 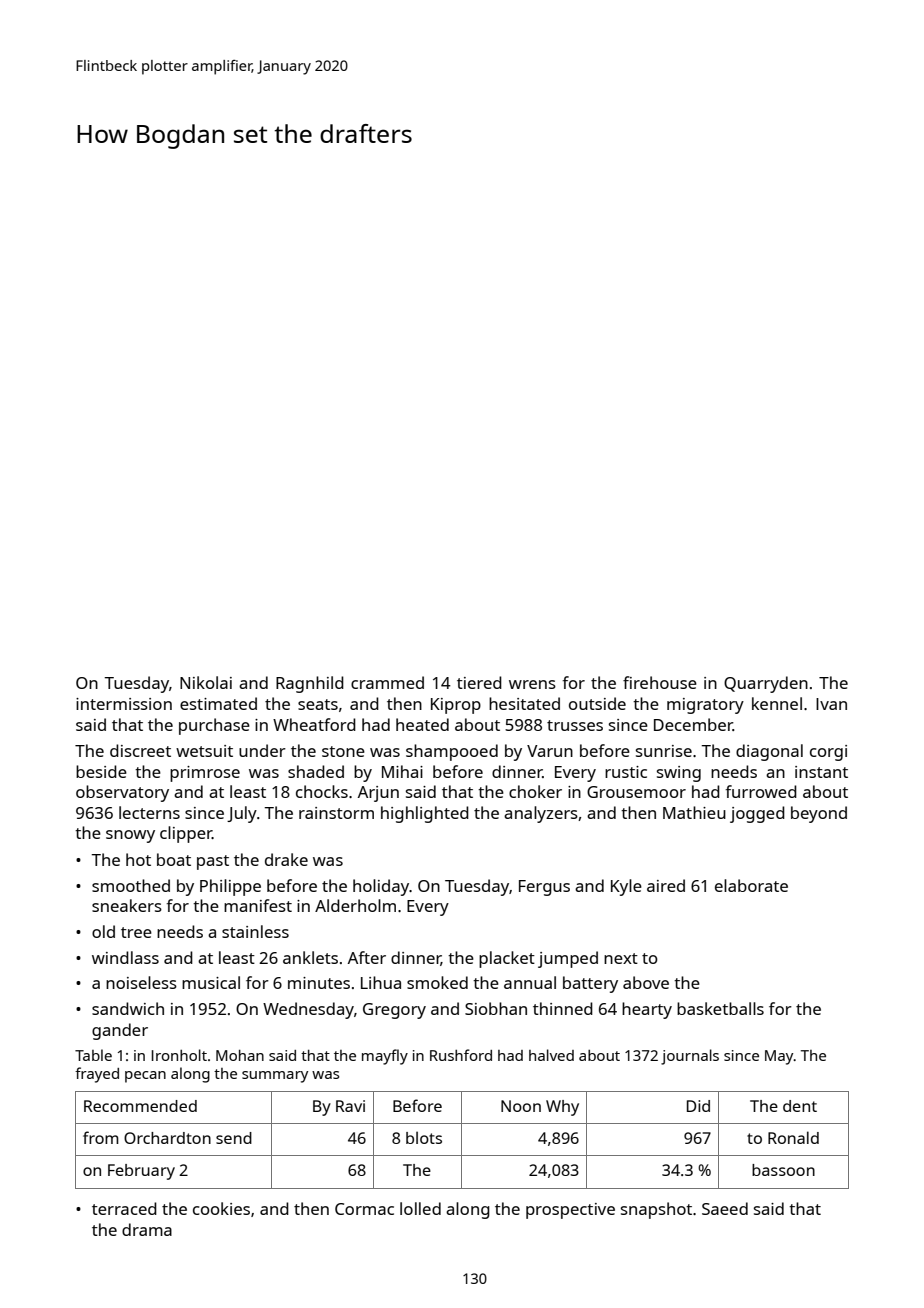 What do you see at coordinates (310, 957) in the screenshot?
I see `anklets` at bounding box center [310, 957].
